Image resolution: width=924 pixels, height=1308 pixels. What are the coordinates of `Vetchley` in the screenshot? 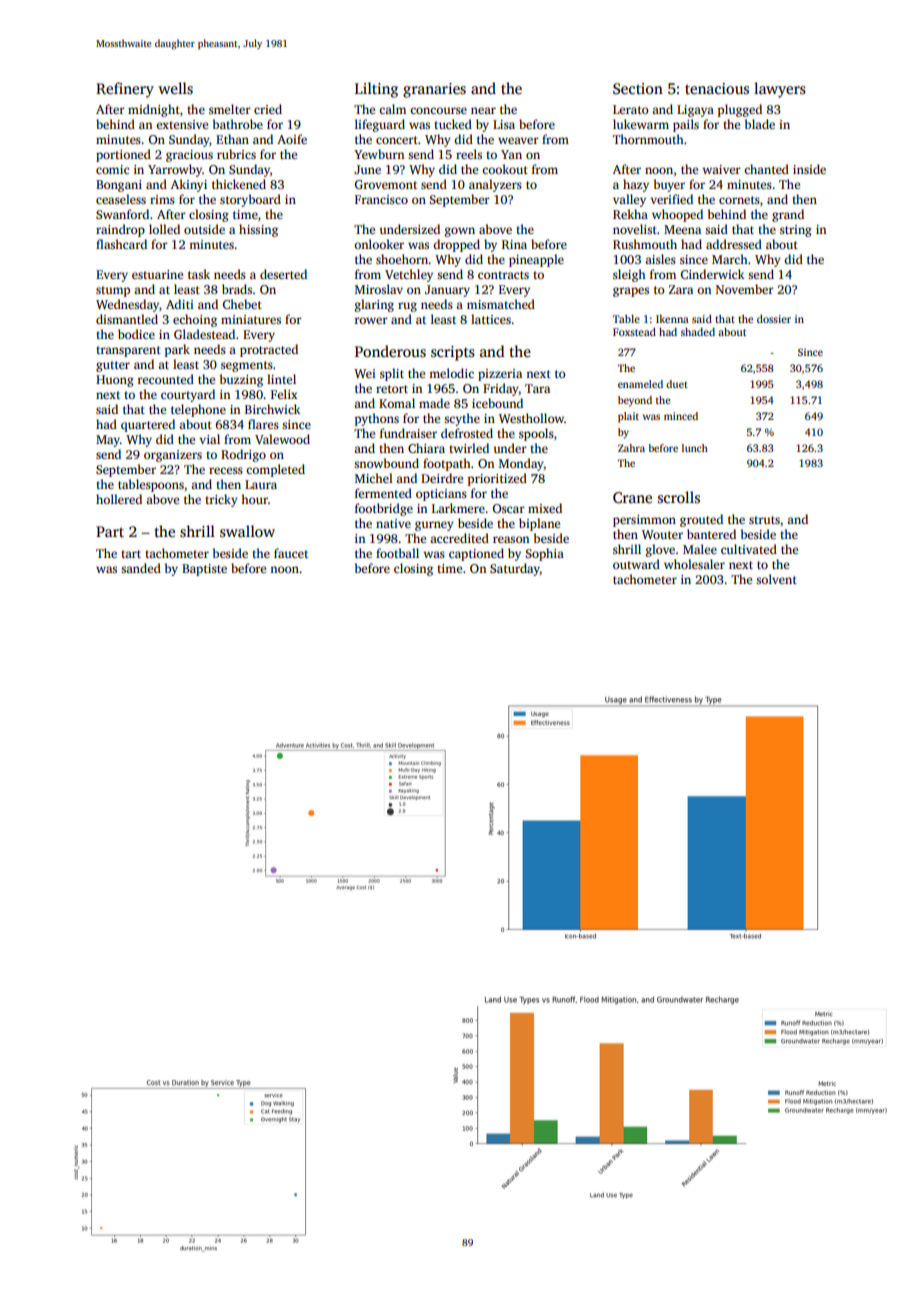 It's located at (409, 275).
